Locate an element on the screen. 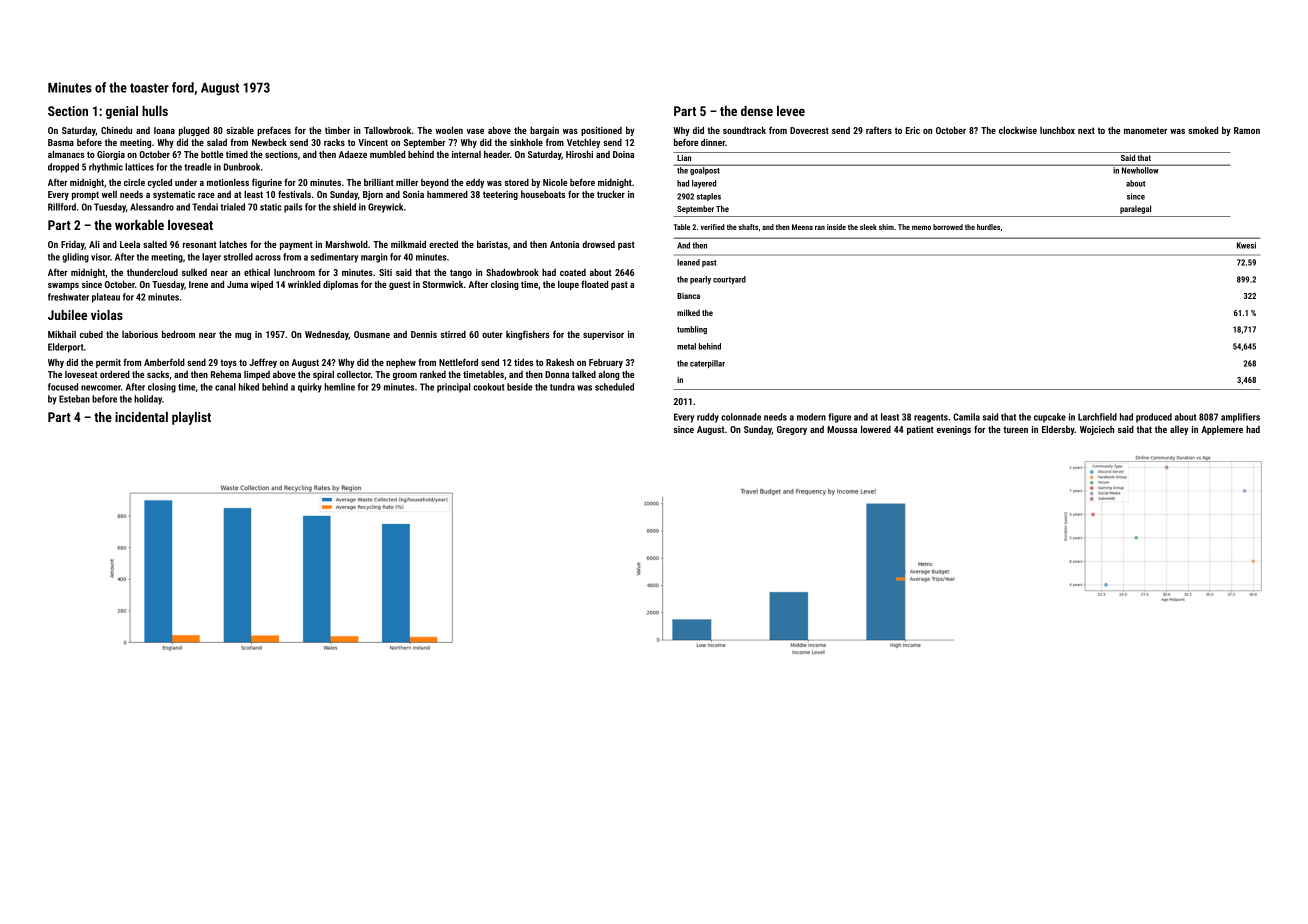 Image resolution: width=1308 pixels, height=924 pixels. smoked is located at coordinates (1203, 130).
